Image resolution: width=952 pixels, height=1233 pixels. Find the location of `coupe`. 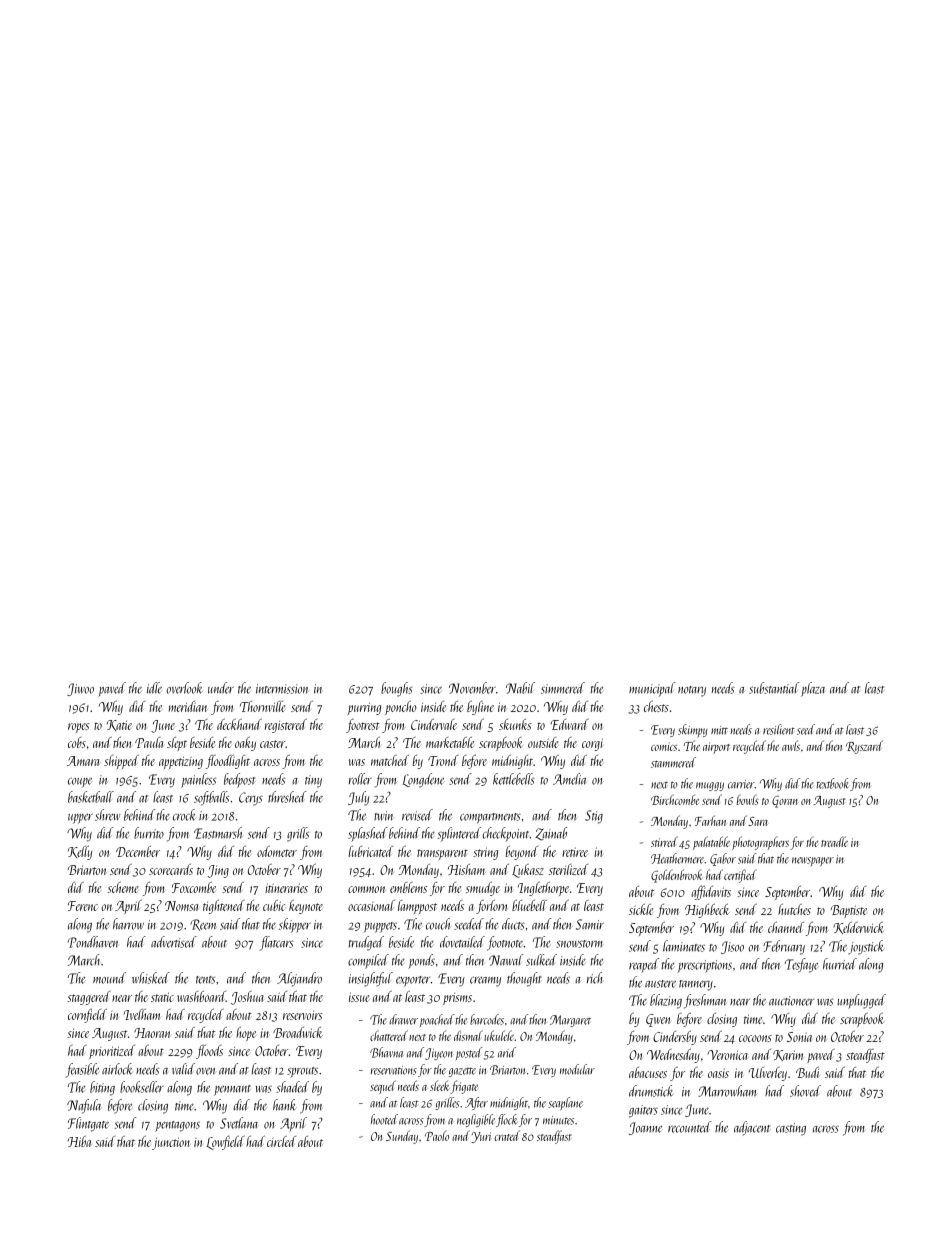

coupe is located at coordinates (80, 783).
